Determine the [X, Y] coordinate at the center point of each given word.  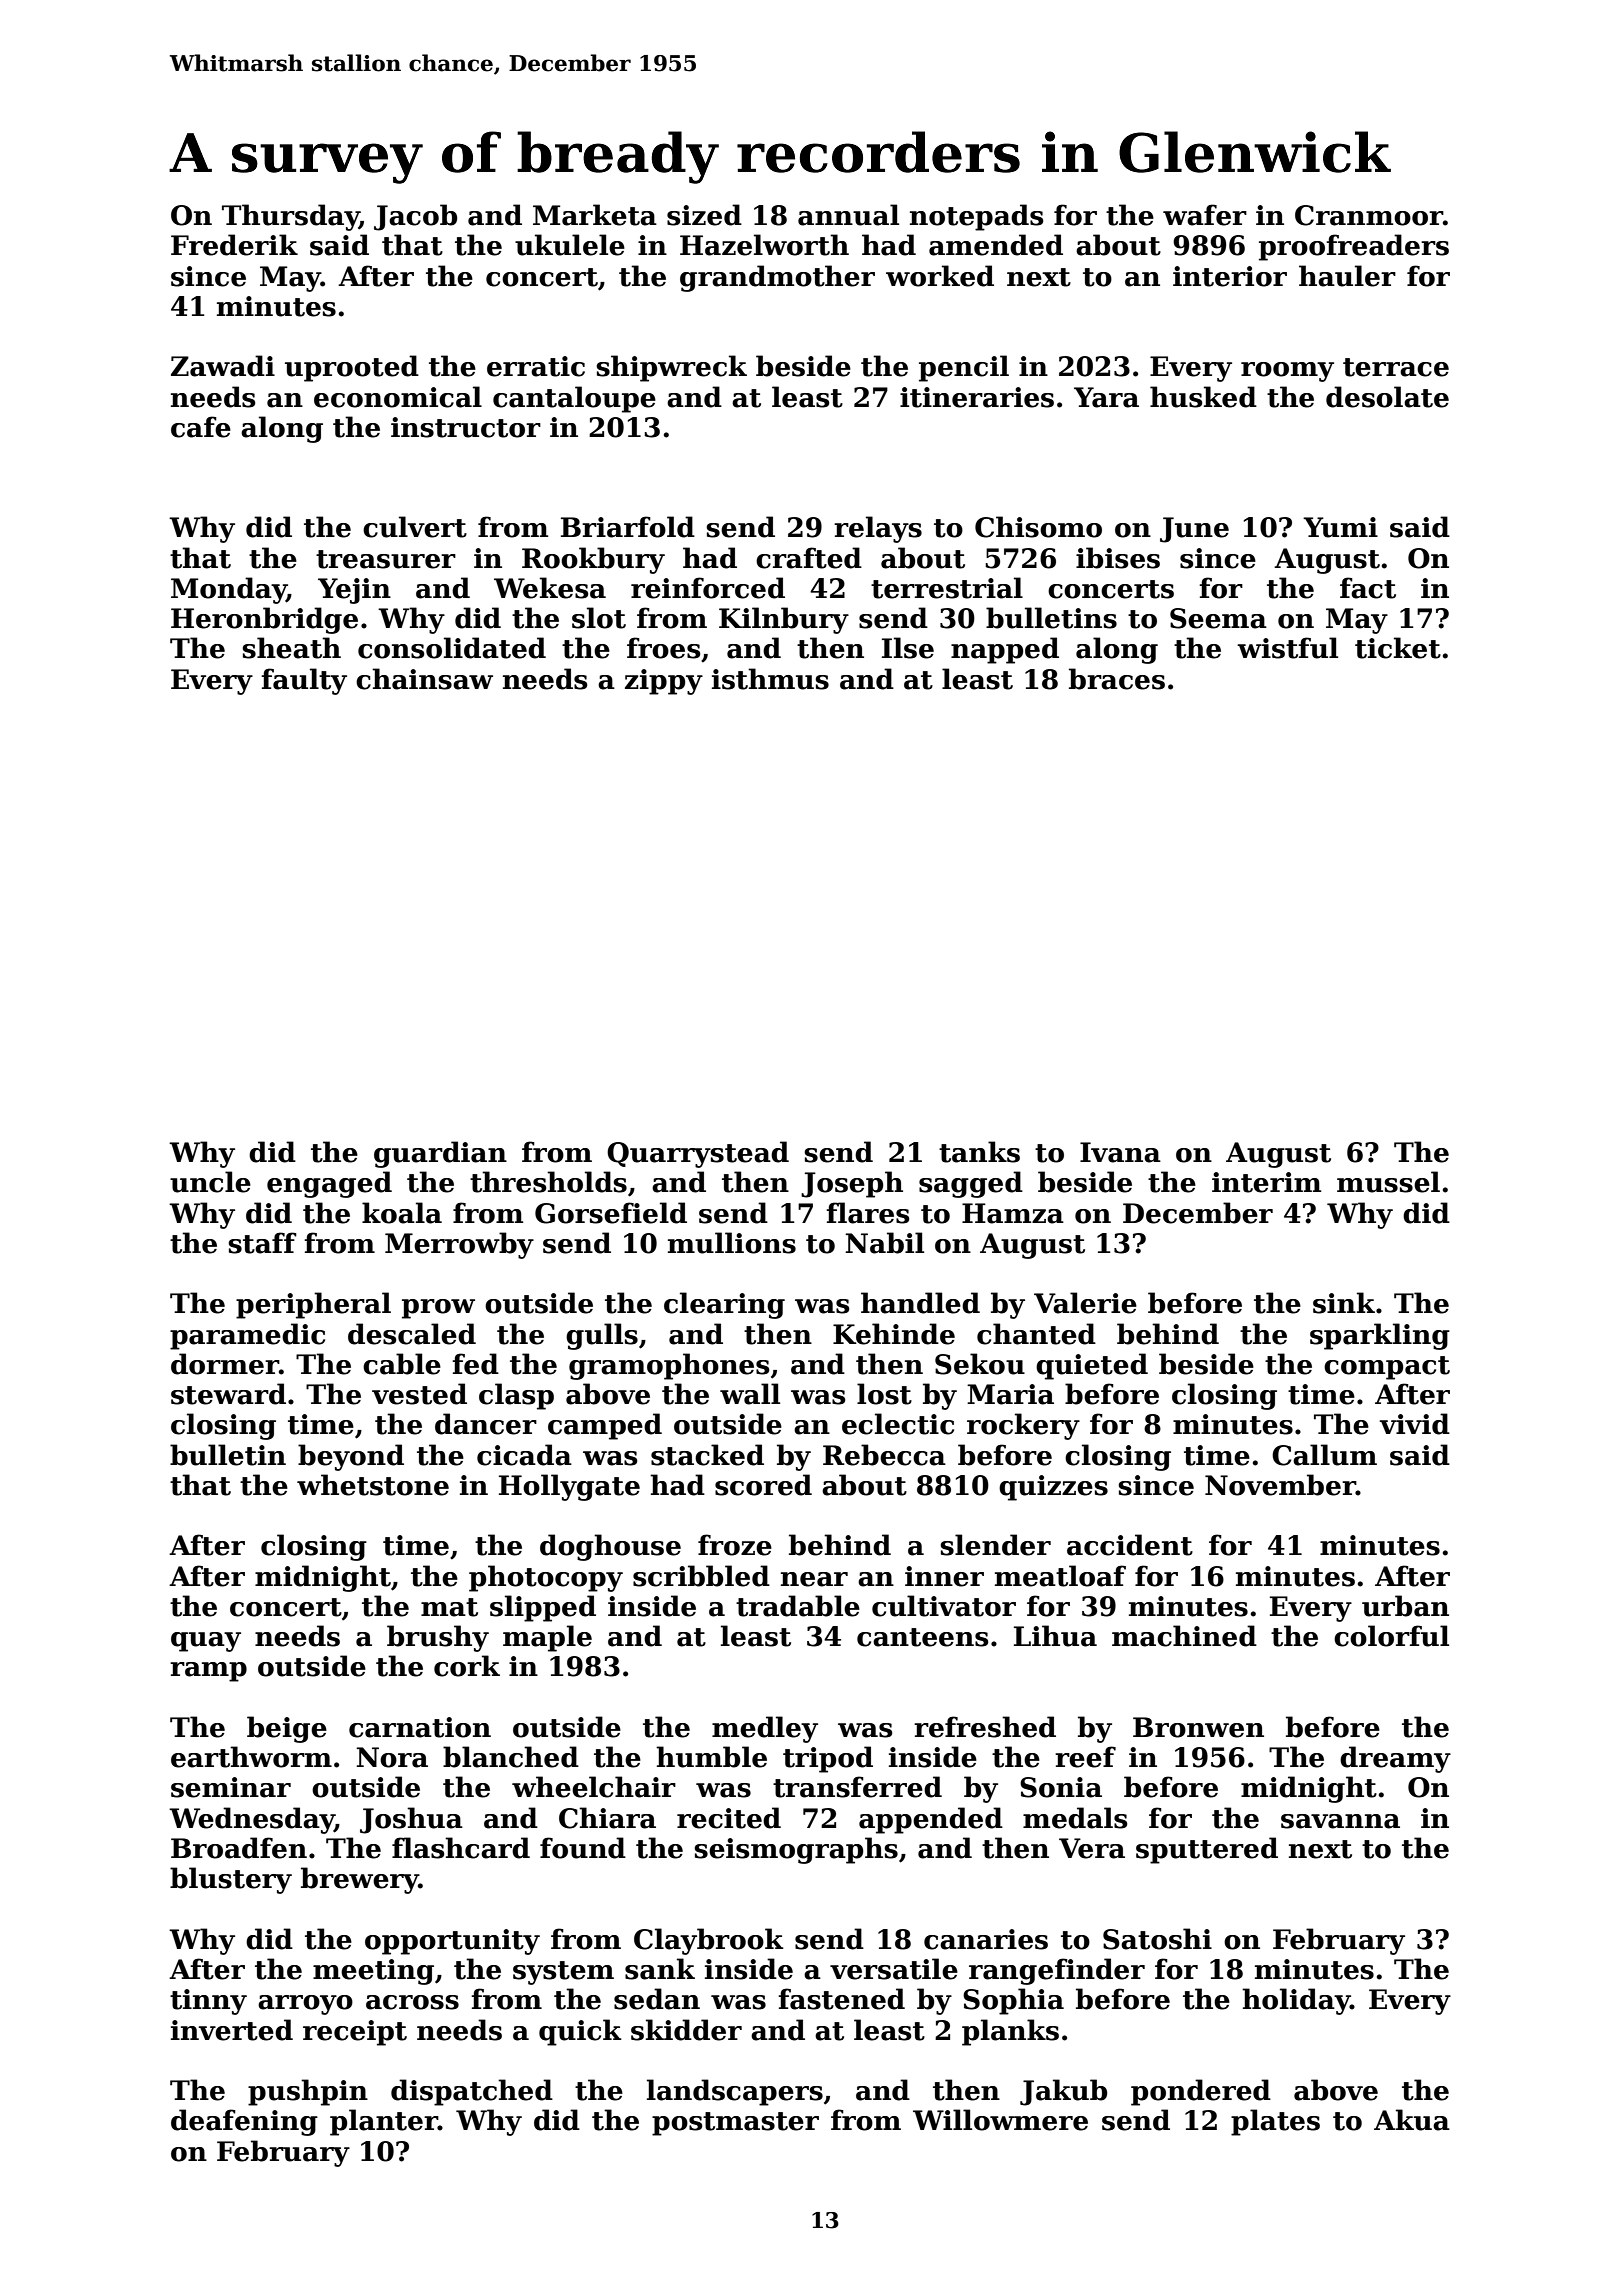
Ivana [1120, 1152]
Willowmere [1000, 2120]
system [563, 1973]
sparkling [1380, 1336]
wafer [1205, 215]
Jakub [1063, 2092]
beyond [351, 1457]
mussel [1388, 1182]
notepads [976, 217]
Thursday [290, 217]
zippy [664, 682]
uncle [210, 1182]
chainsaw [424, 679]
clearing [724, 1305]
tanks [979, 1152]
